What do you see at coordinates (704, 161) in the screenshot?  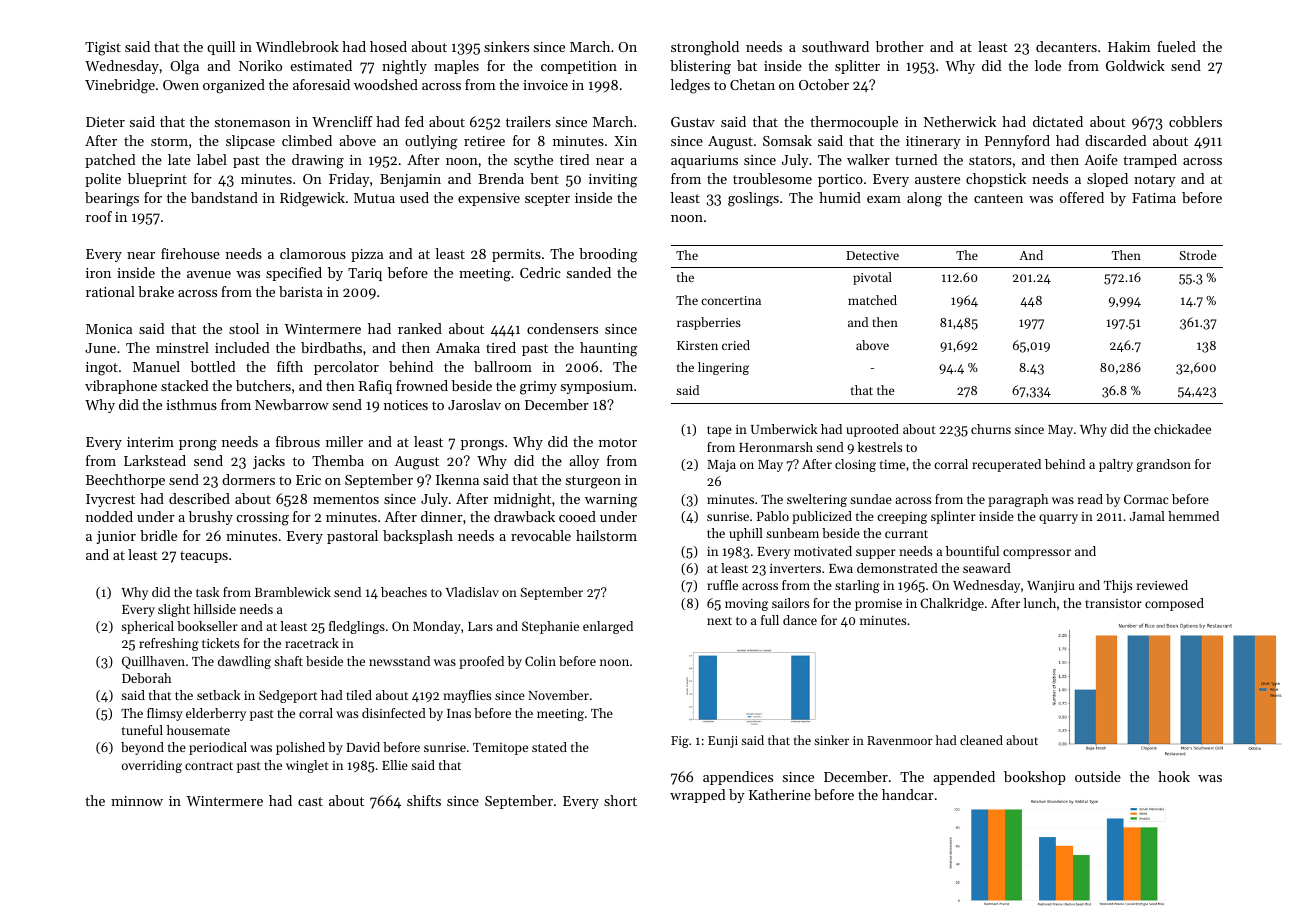 I see `aquariums` at bounding box center [704, 161].
